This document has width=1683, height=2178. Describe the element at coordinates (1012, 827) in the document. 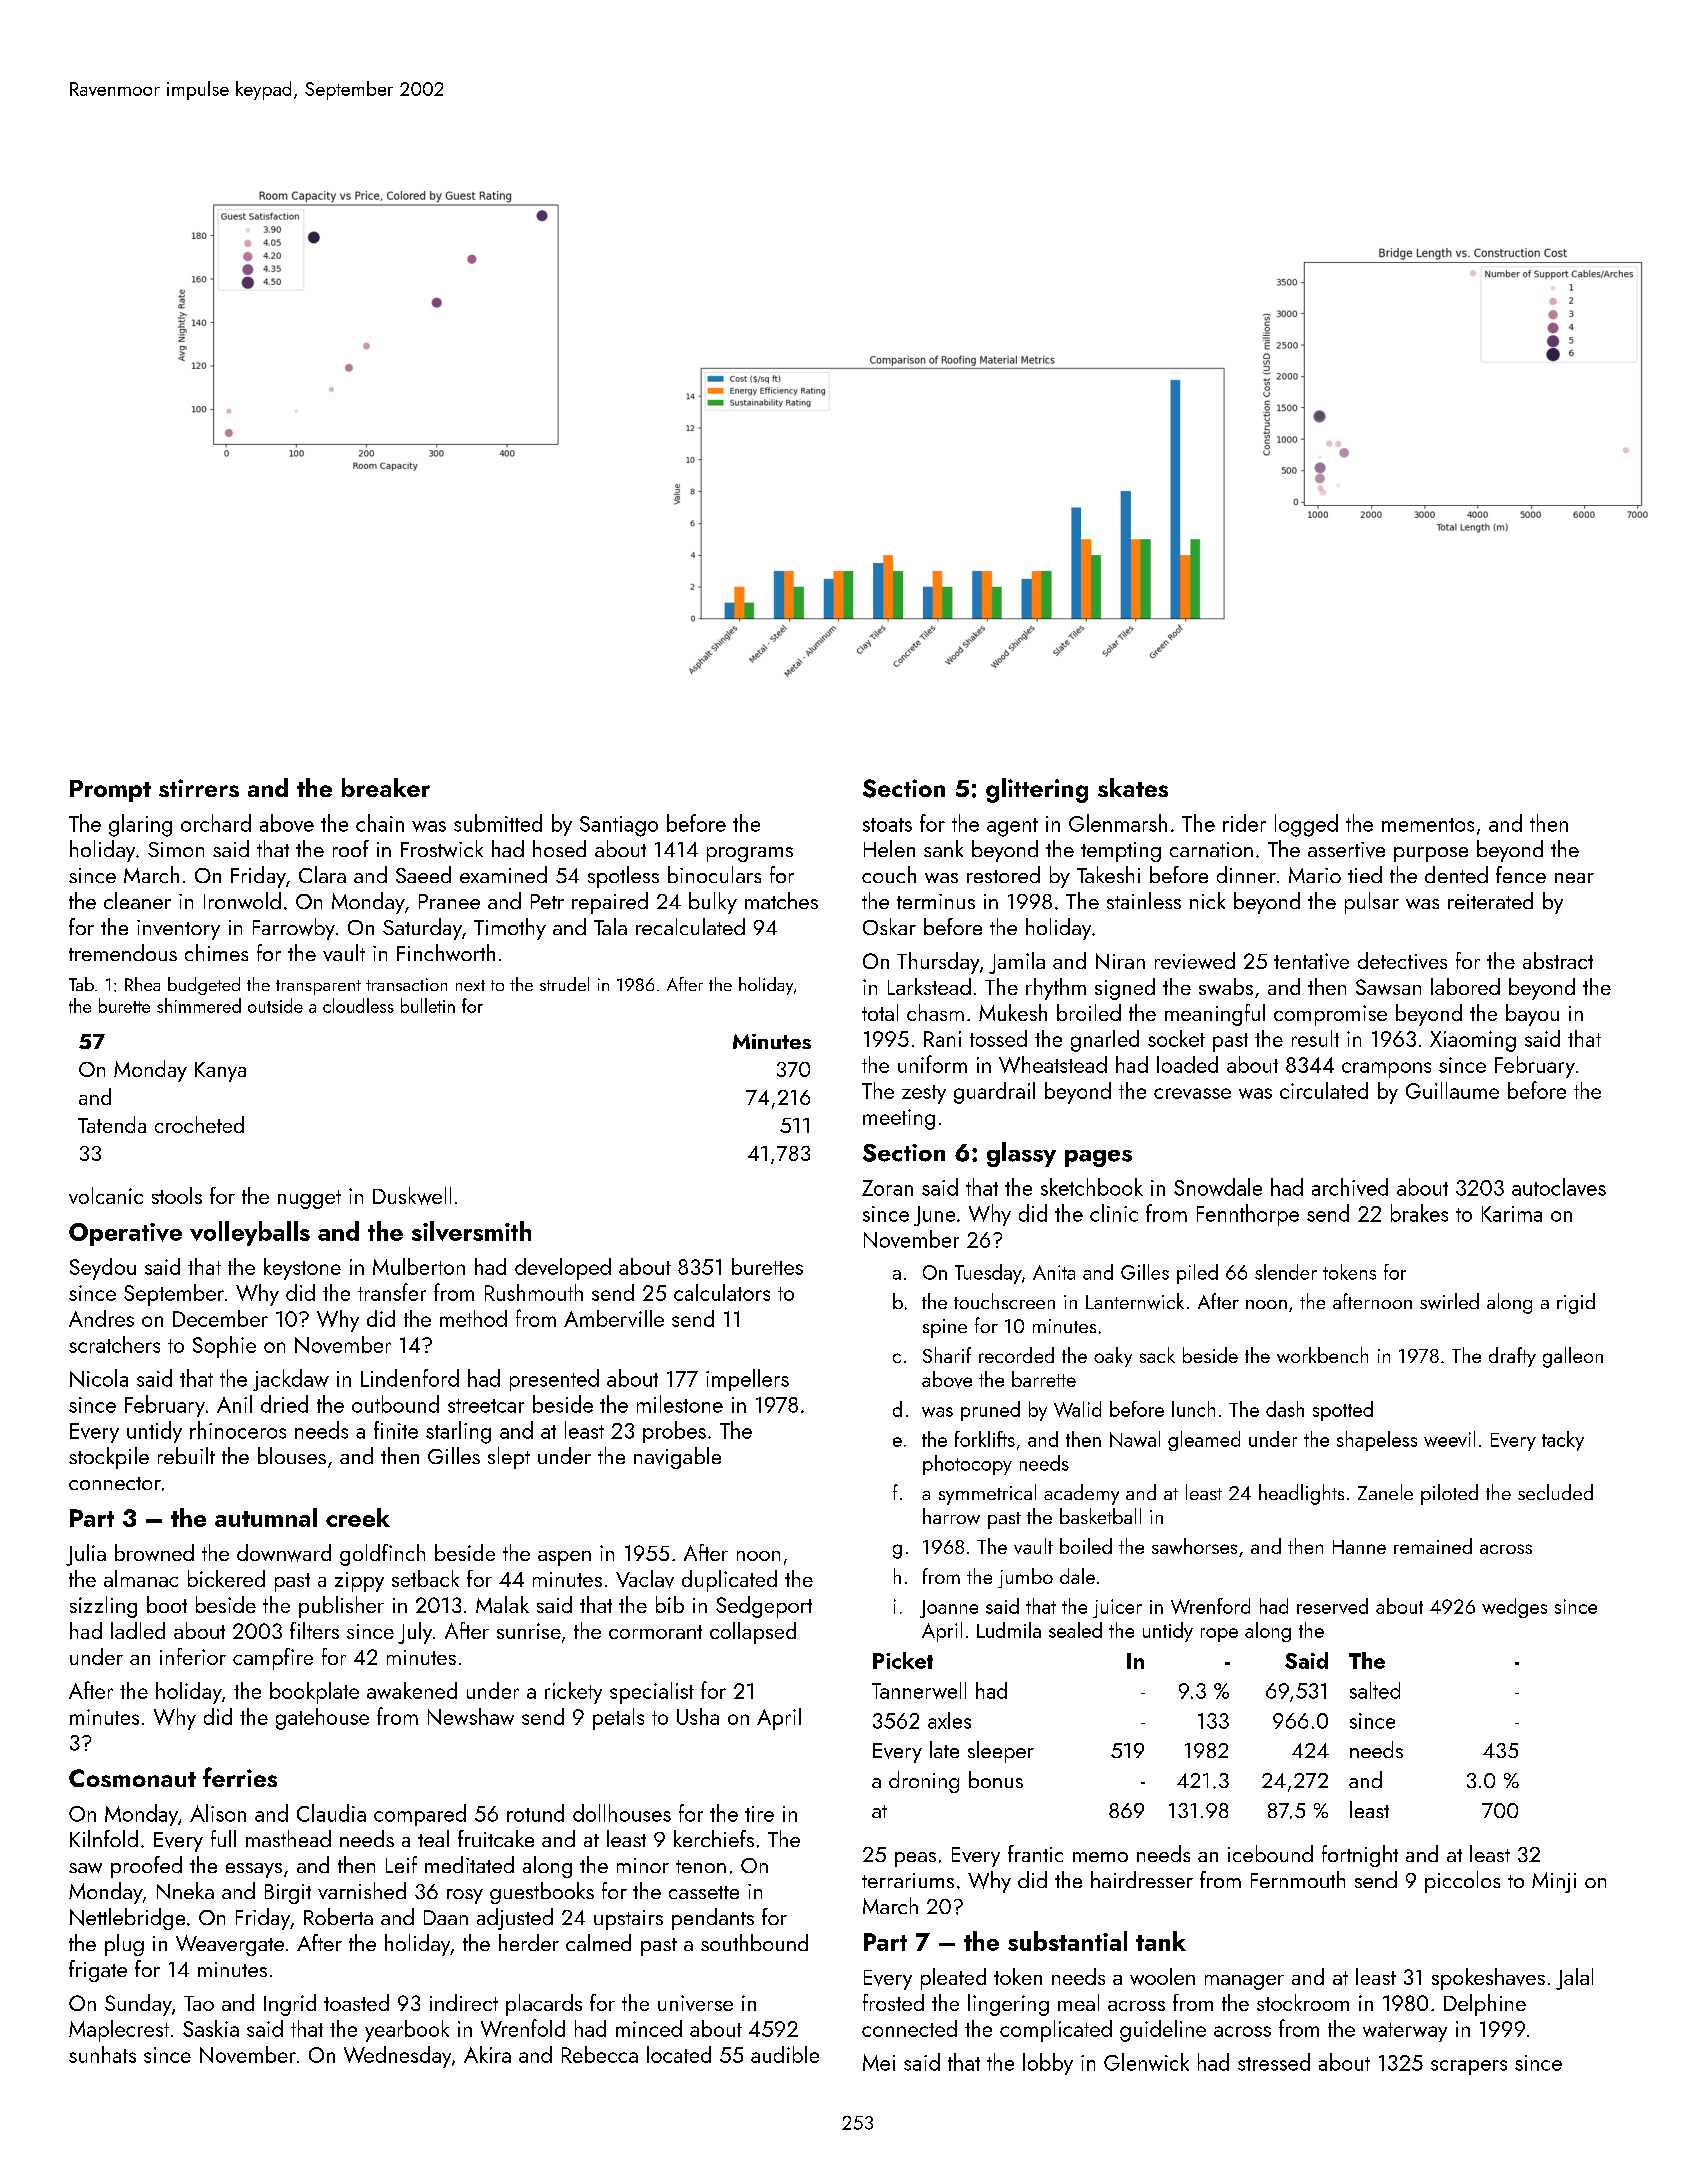

I see `agent` at that location.
